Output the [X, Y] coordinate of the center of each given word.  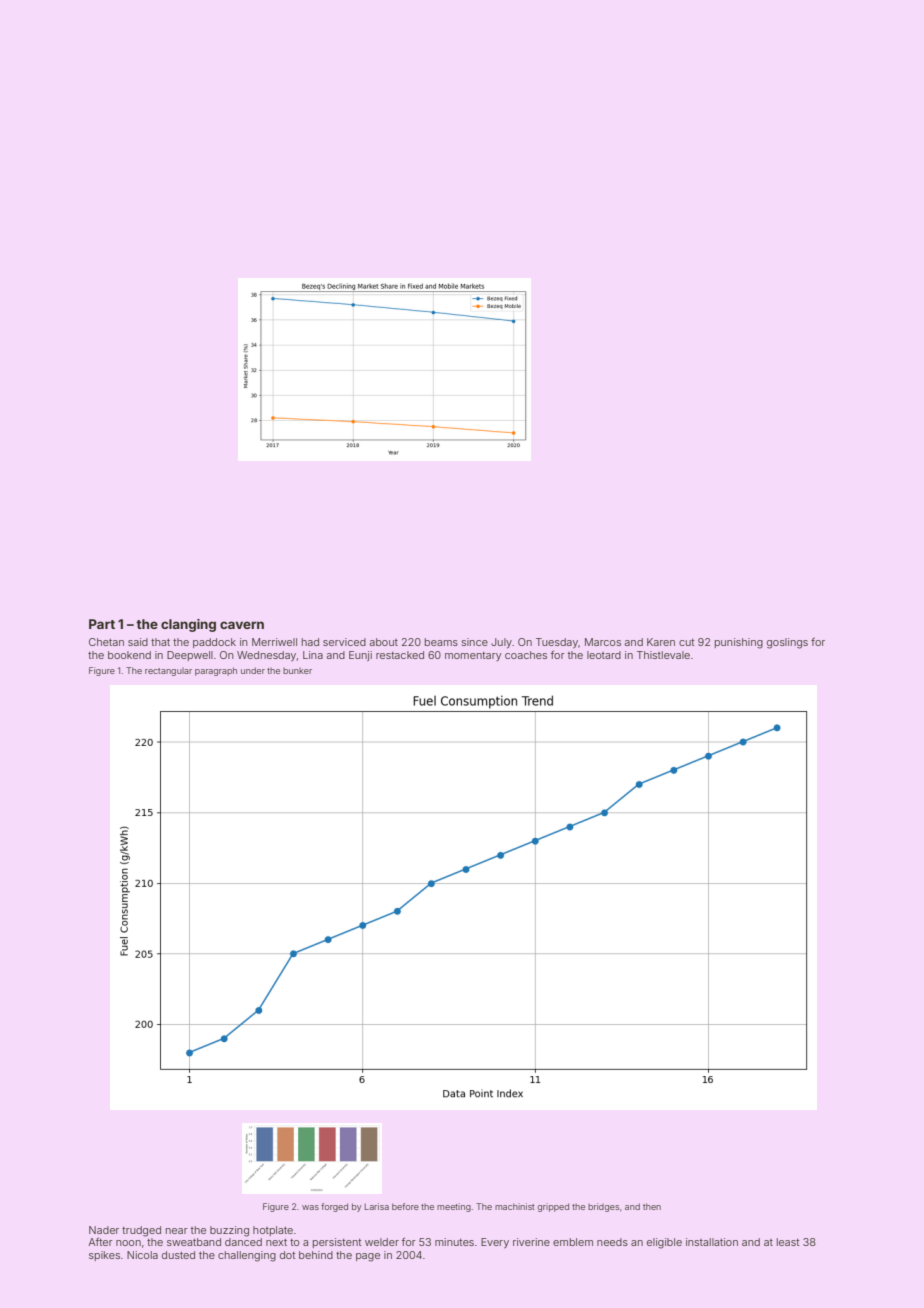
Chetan [106, 642]
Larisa [377, 1206]
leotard [604, 655]
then [652, 1206]
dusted [178, 1255]
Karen [661, 642]
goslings [787, 643]
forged [334, 1207]
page [368, 1257]
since [475, 642]
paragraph [216, 671]
